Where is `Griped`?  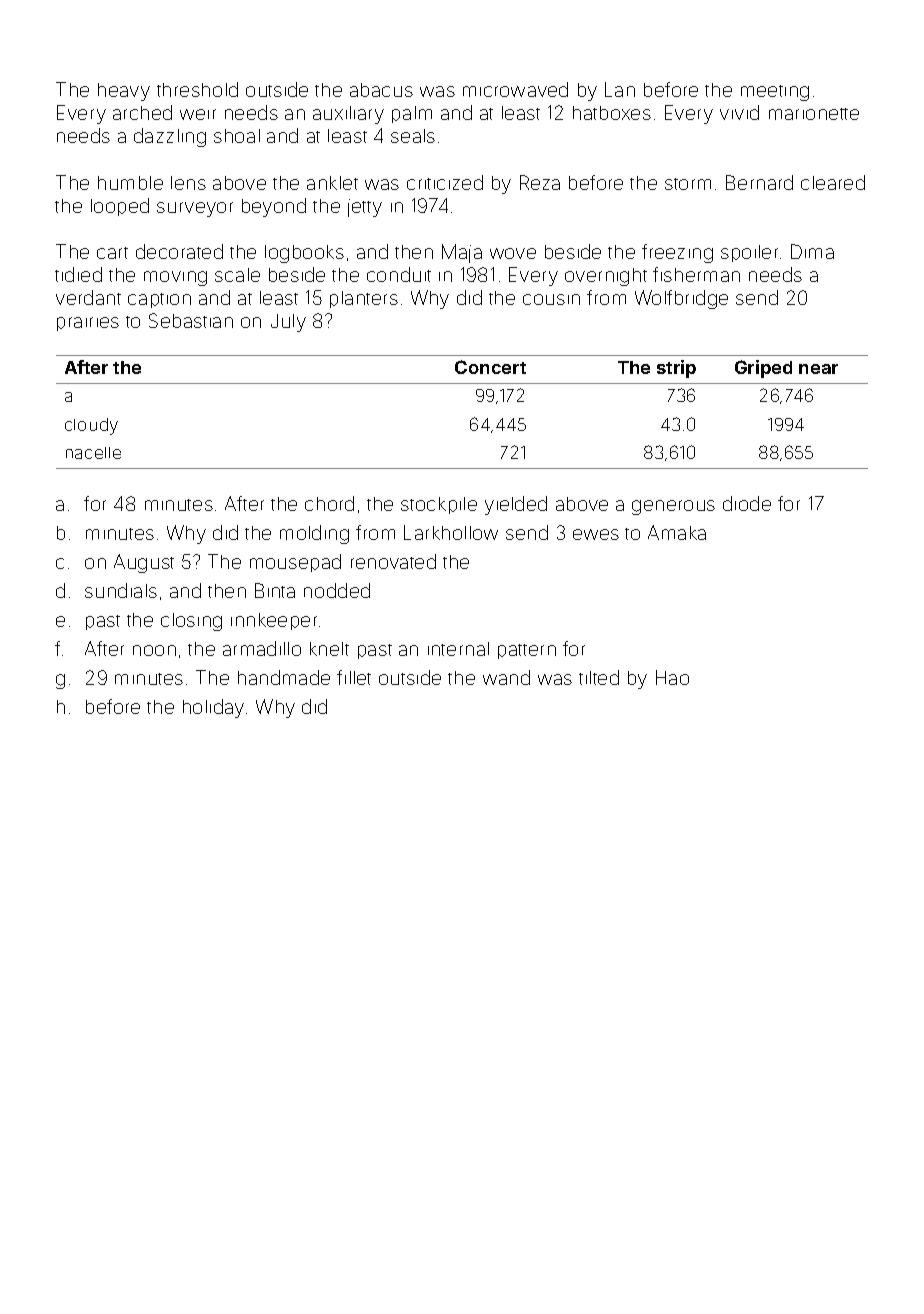 Griped is located at coordinates (763, 369).
